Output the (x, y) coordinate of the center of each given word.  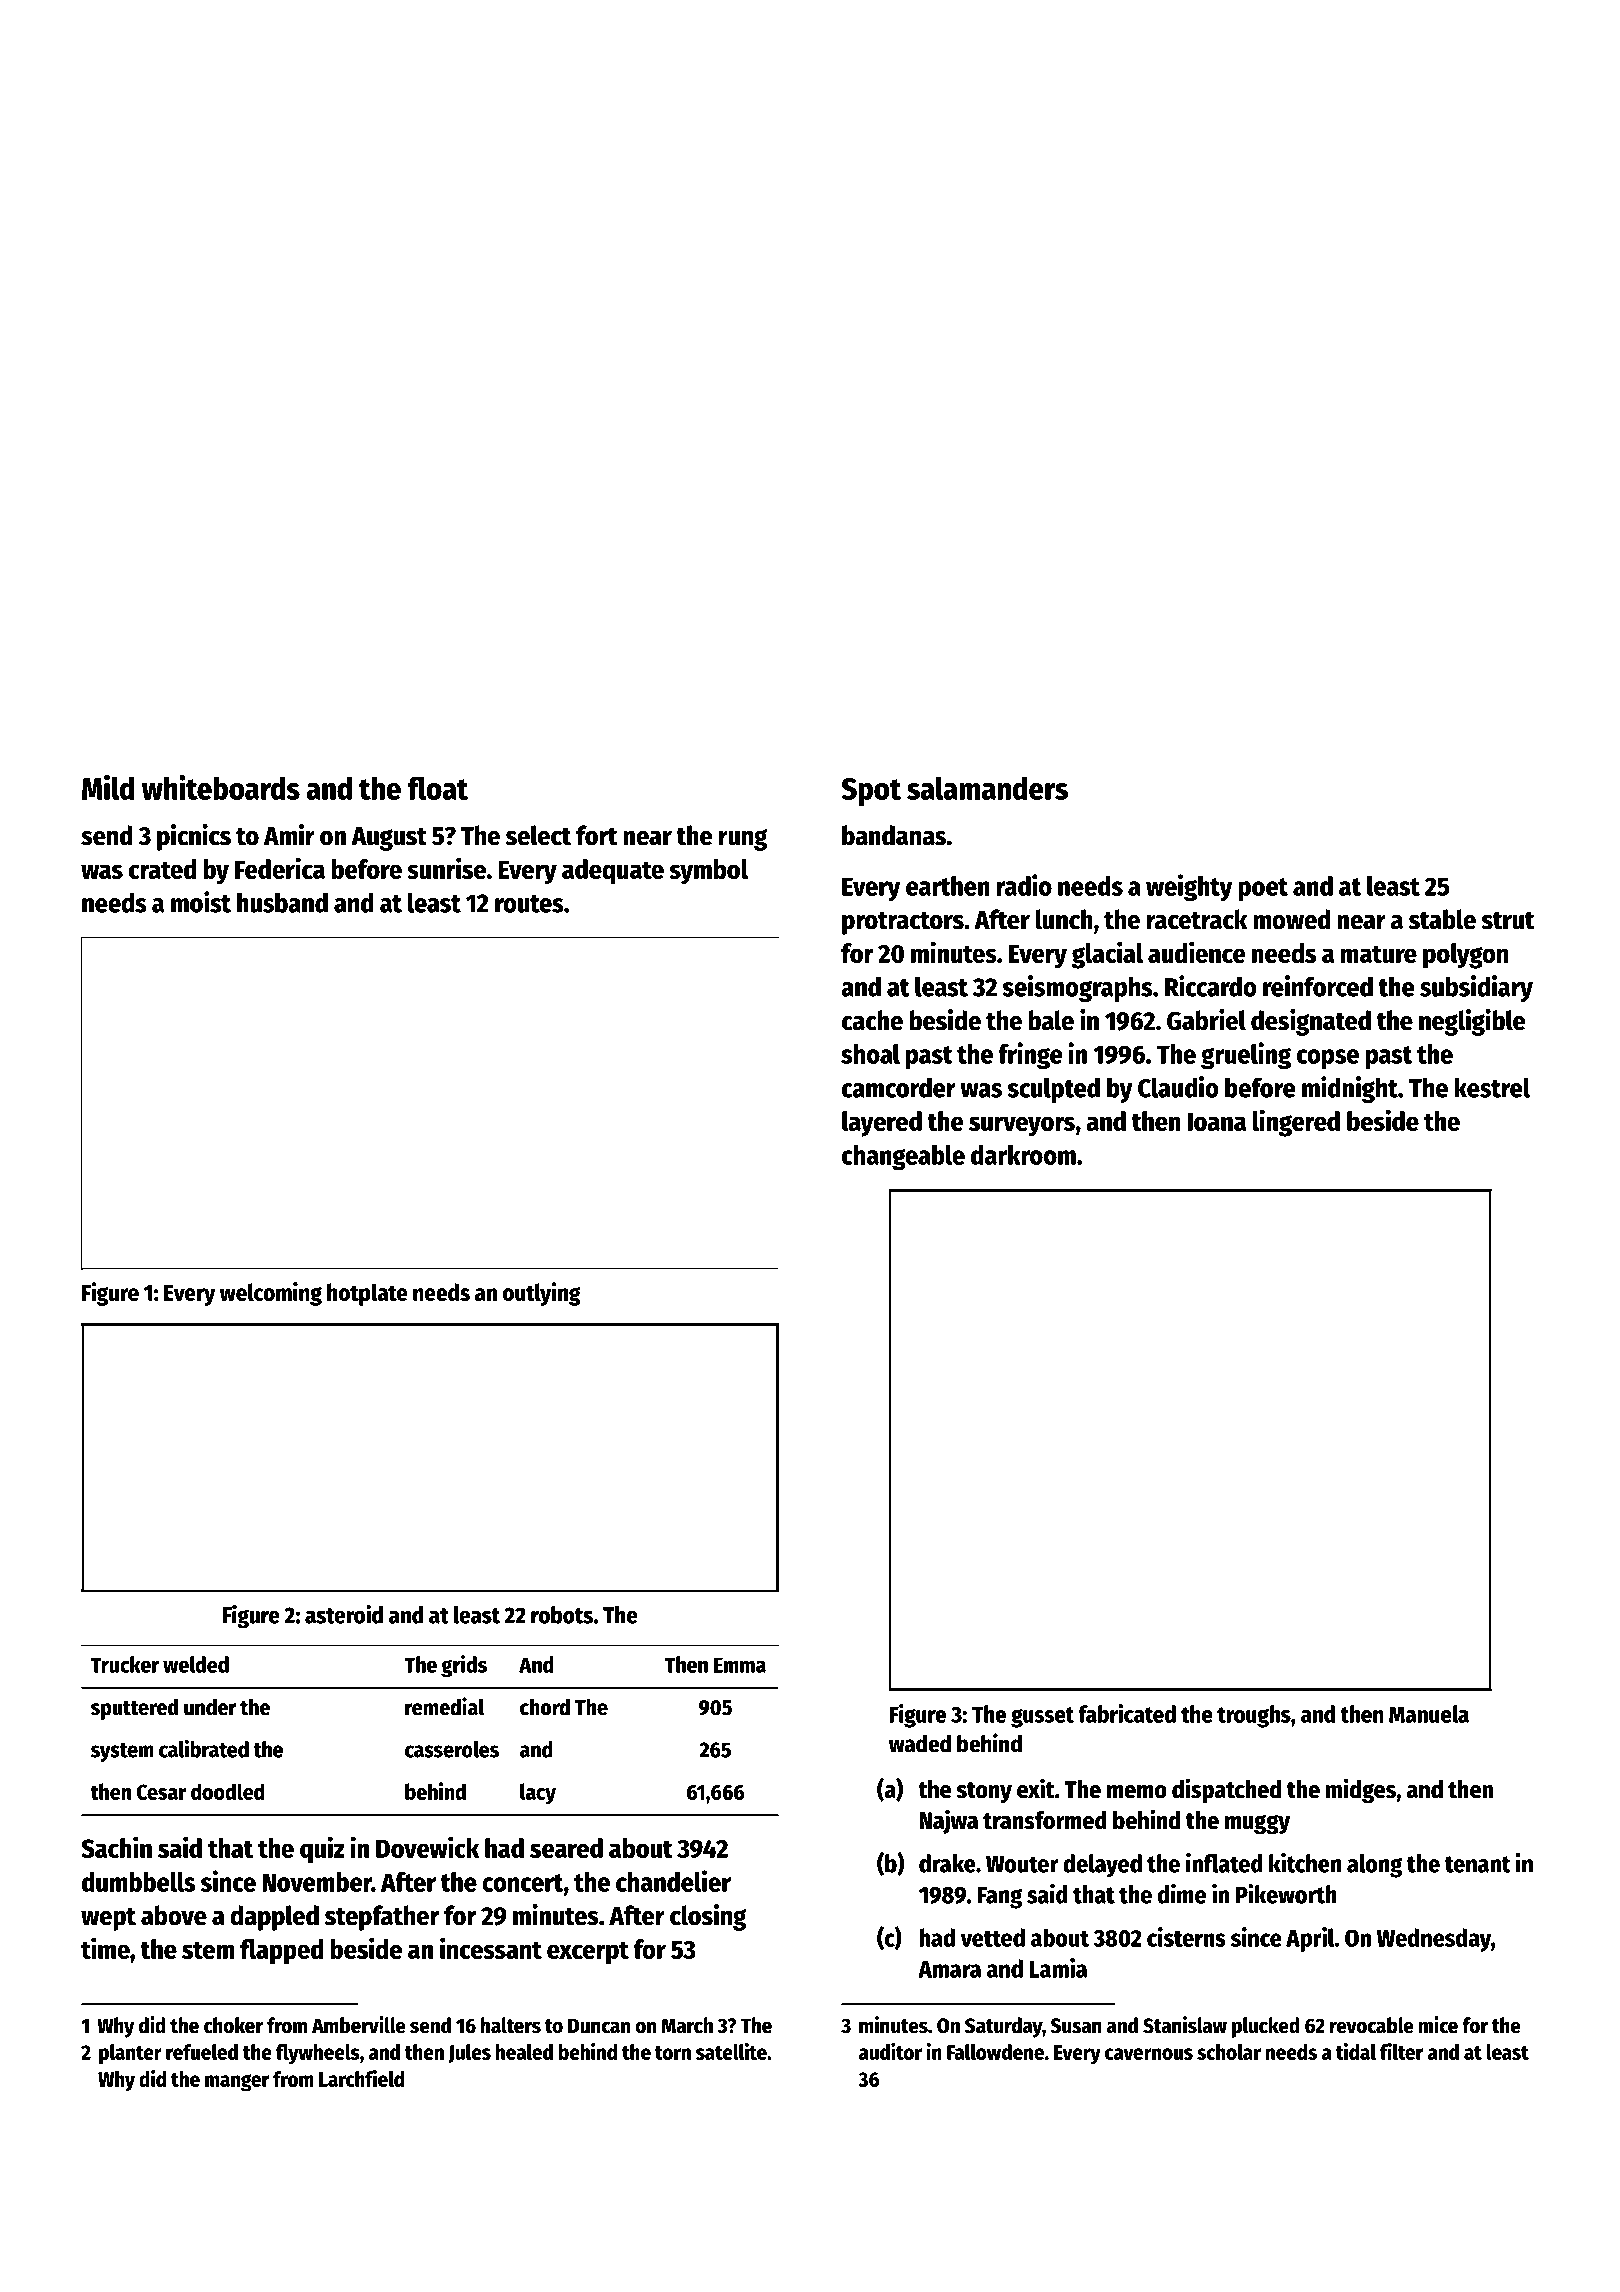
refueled (202, 2052)
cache (872, 1020)
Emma (740, 1665)
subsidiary (1476, 988)
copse (1328, 1059)
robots (562, 1615)
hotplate (367, 1294)
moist (201, 902)
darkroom (1023, 1155)
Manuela (1429, 1714)
